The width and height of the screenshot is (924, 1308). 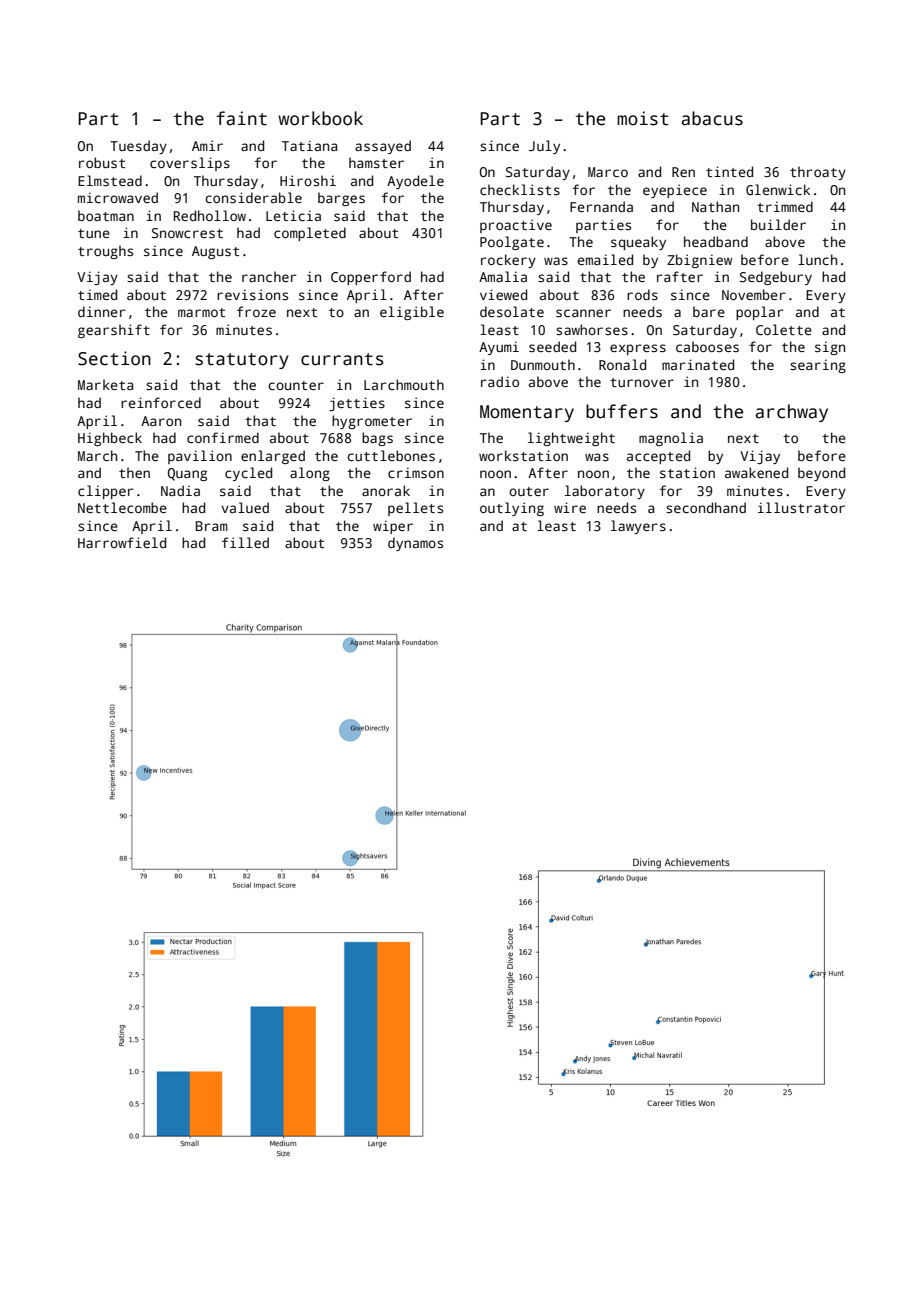 What do you see at coordinates (778, 224) in the screenshot?
I see `builder` at bounding box center [778, 224].
